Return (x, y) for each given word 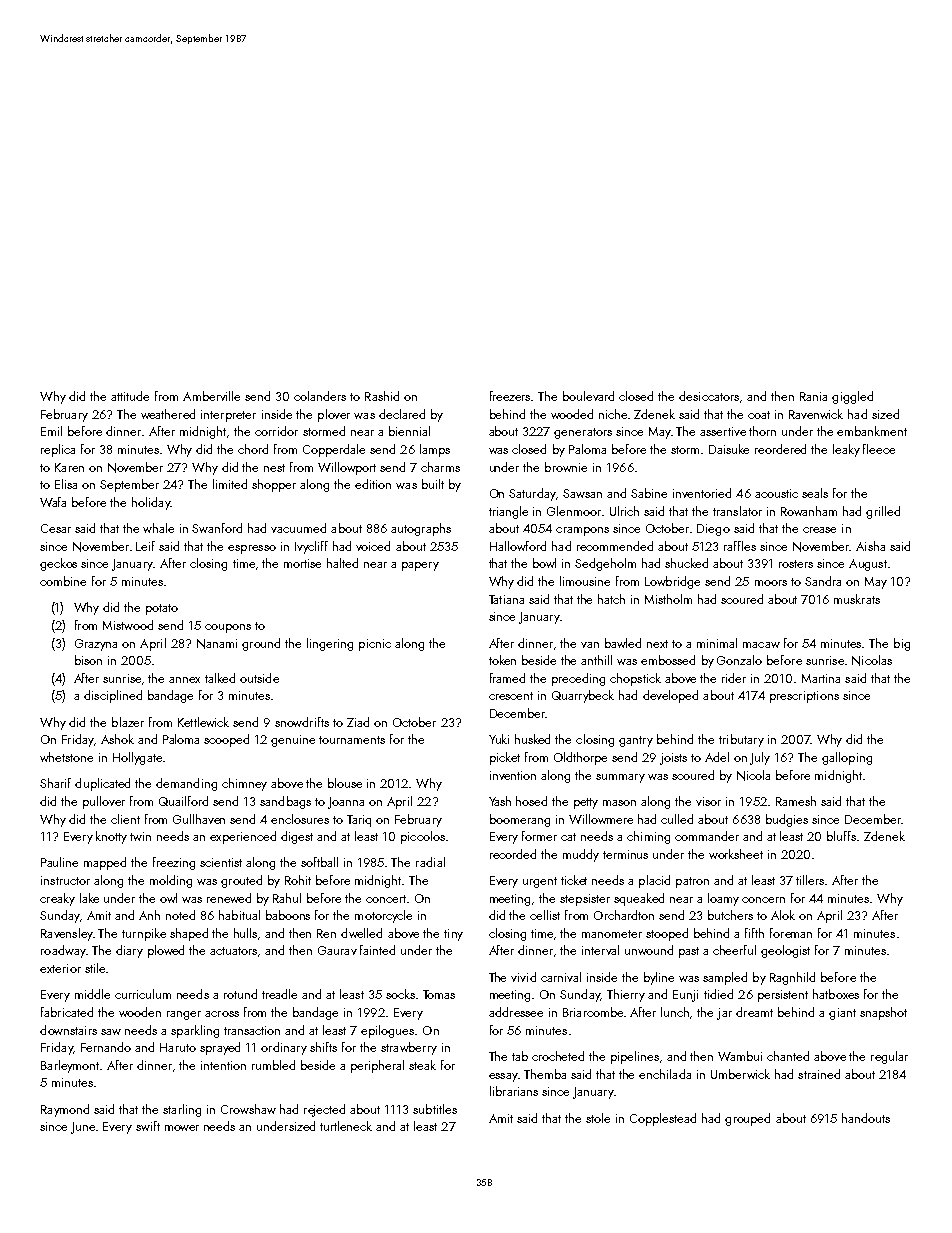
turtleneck (346, 1126)
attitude (130, 396)
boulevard (588, 396)
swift (148, 1126)
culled (677, 819)
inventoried (702, 493)
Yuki (499, 739)
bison (88, 660)
